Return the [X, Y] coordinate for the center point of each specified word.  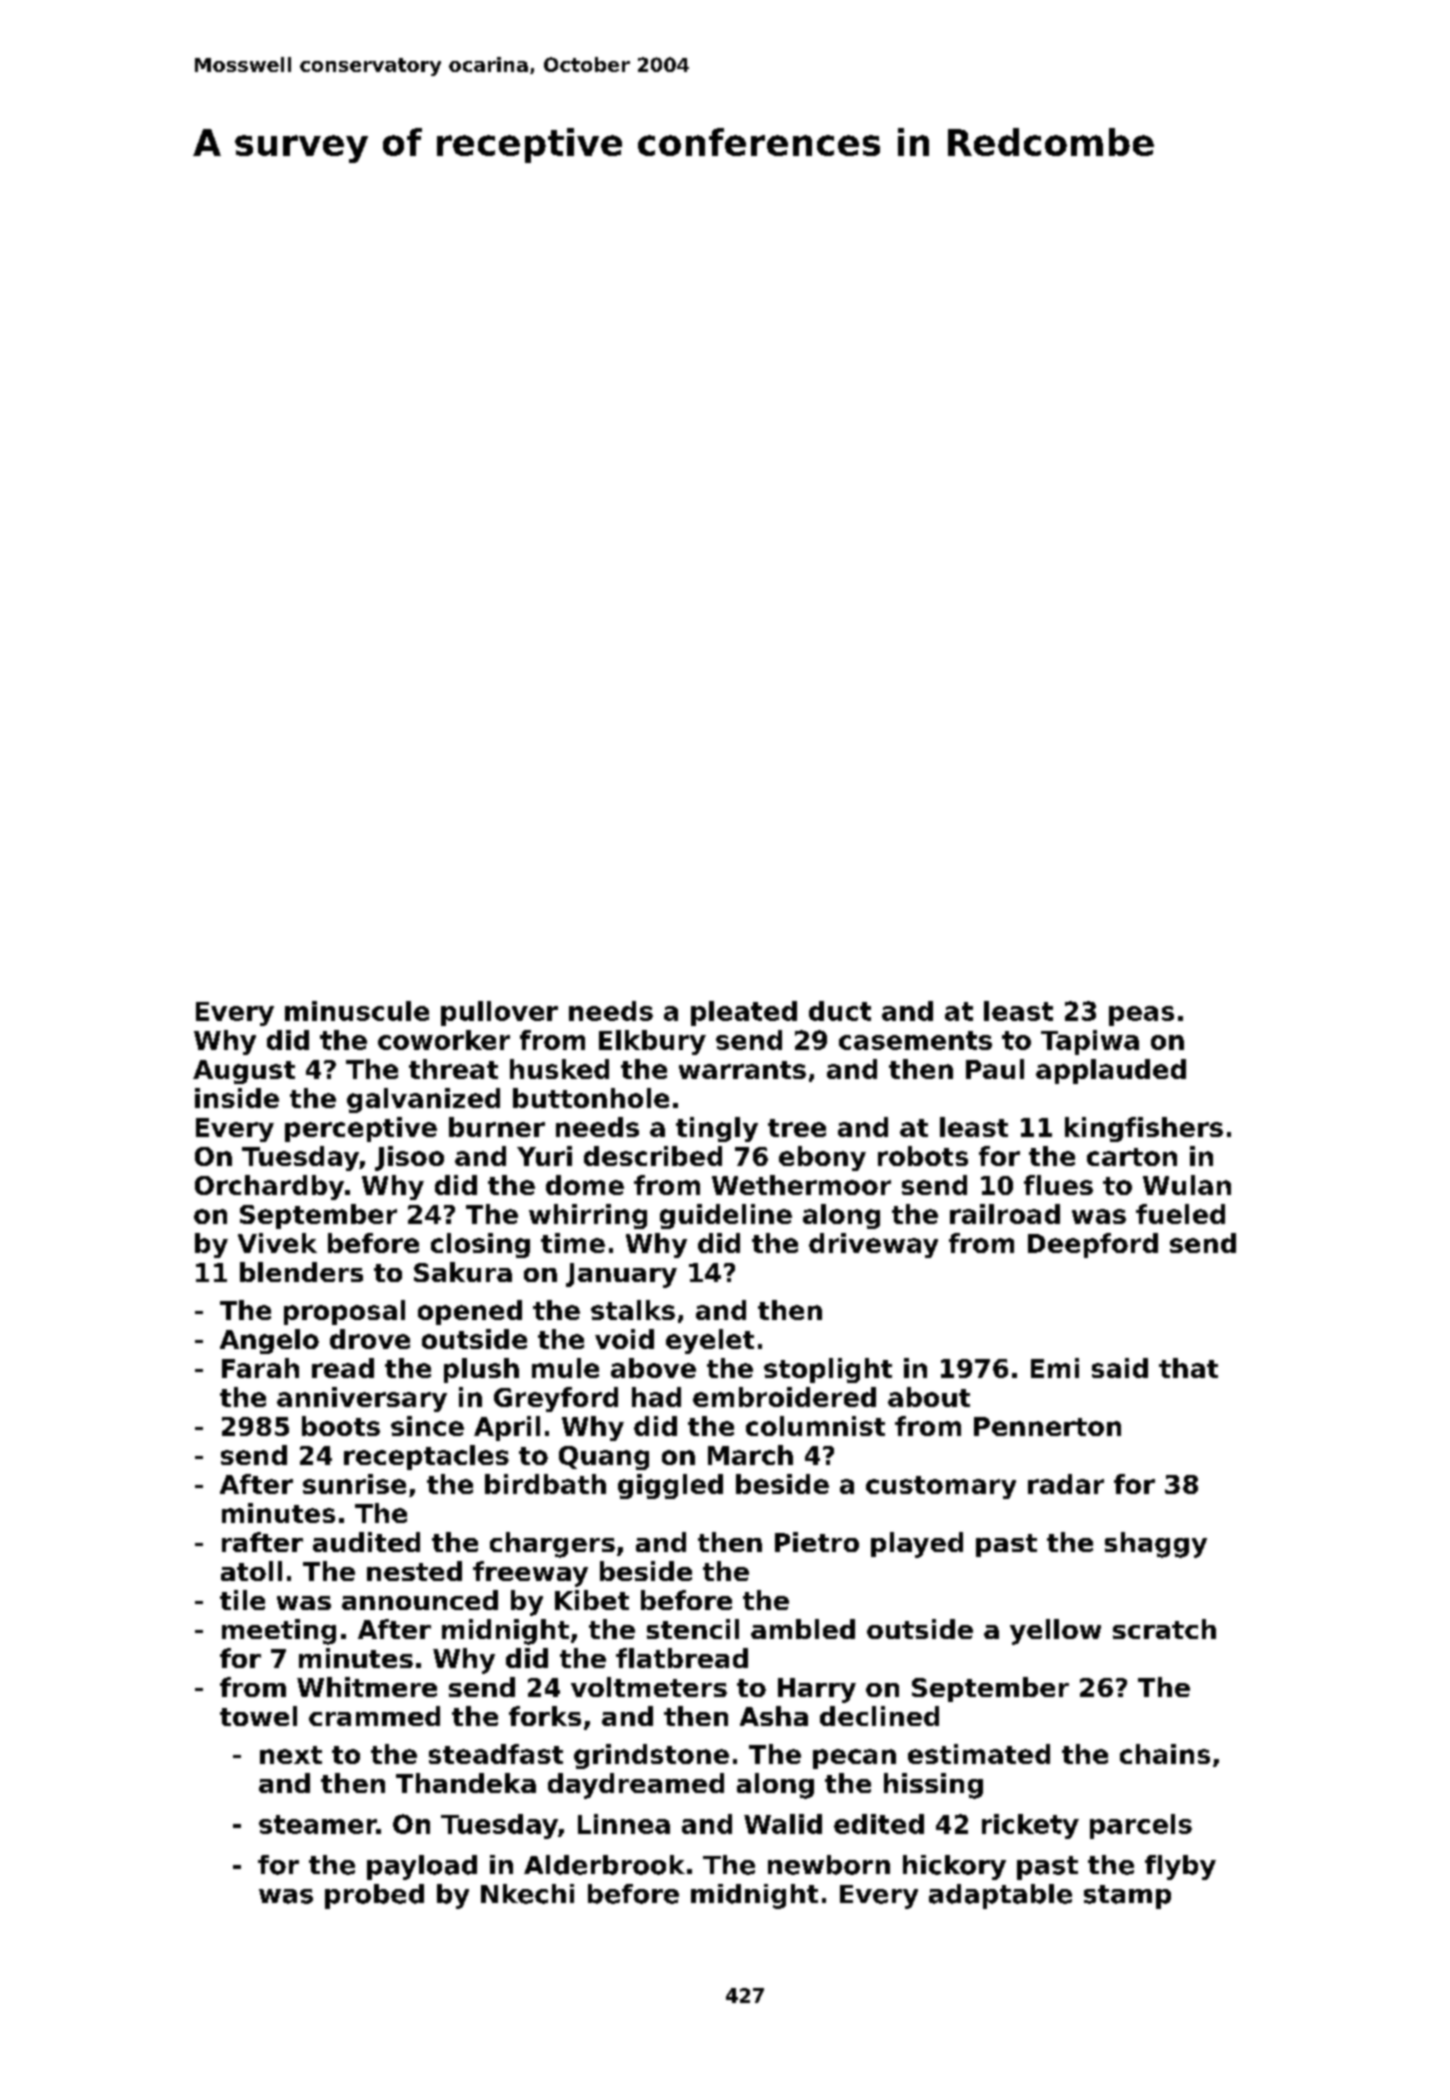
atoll [251, 1571]
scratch [1164, 1629]
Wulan [1187, 1185]
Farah [260, 1368]
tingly [717, 1129]
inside [237, 1098]
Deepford [1093, 1245]
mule [565, 1368]
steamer [318, 1824]
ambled [803, 1629]
